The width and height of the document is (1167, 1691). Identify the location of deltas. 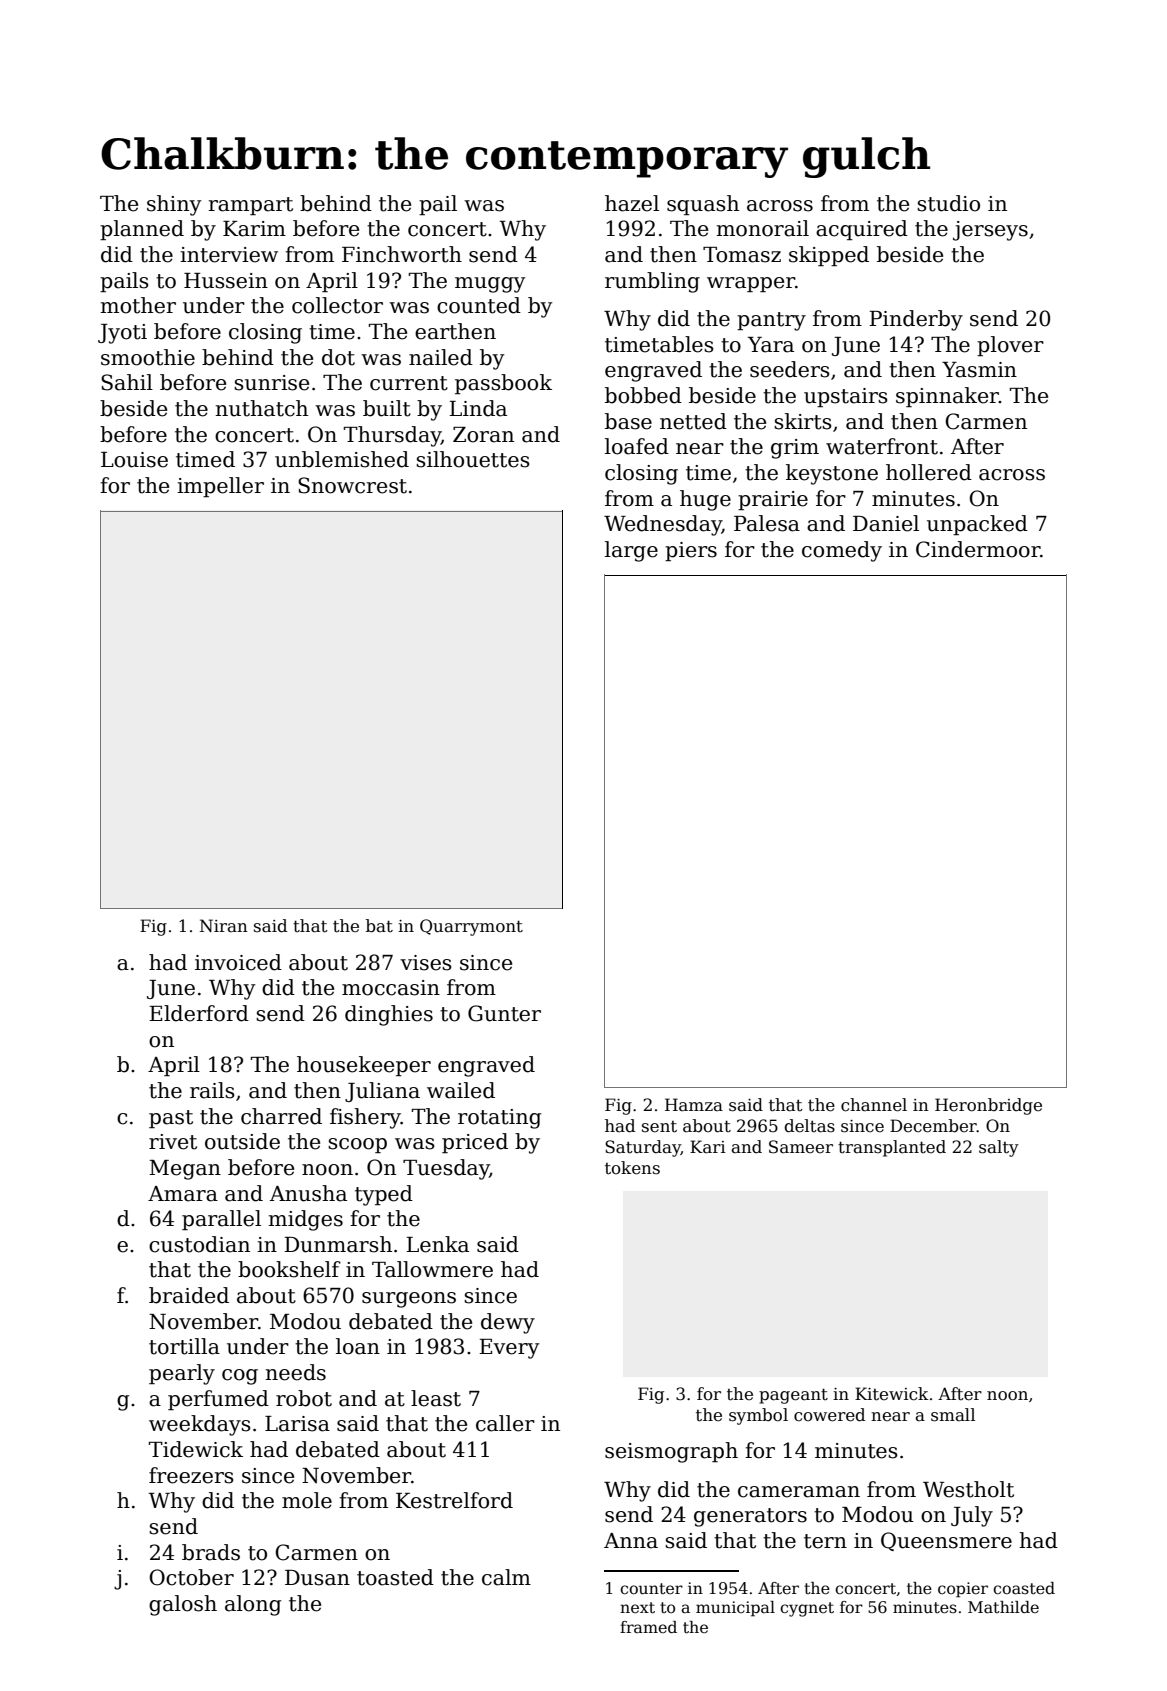
(809, 1126).
